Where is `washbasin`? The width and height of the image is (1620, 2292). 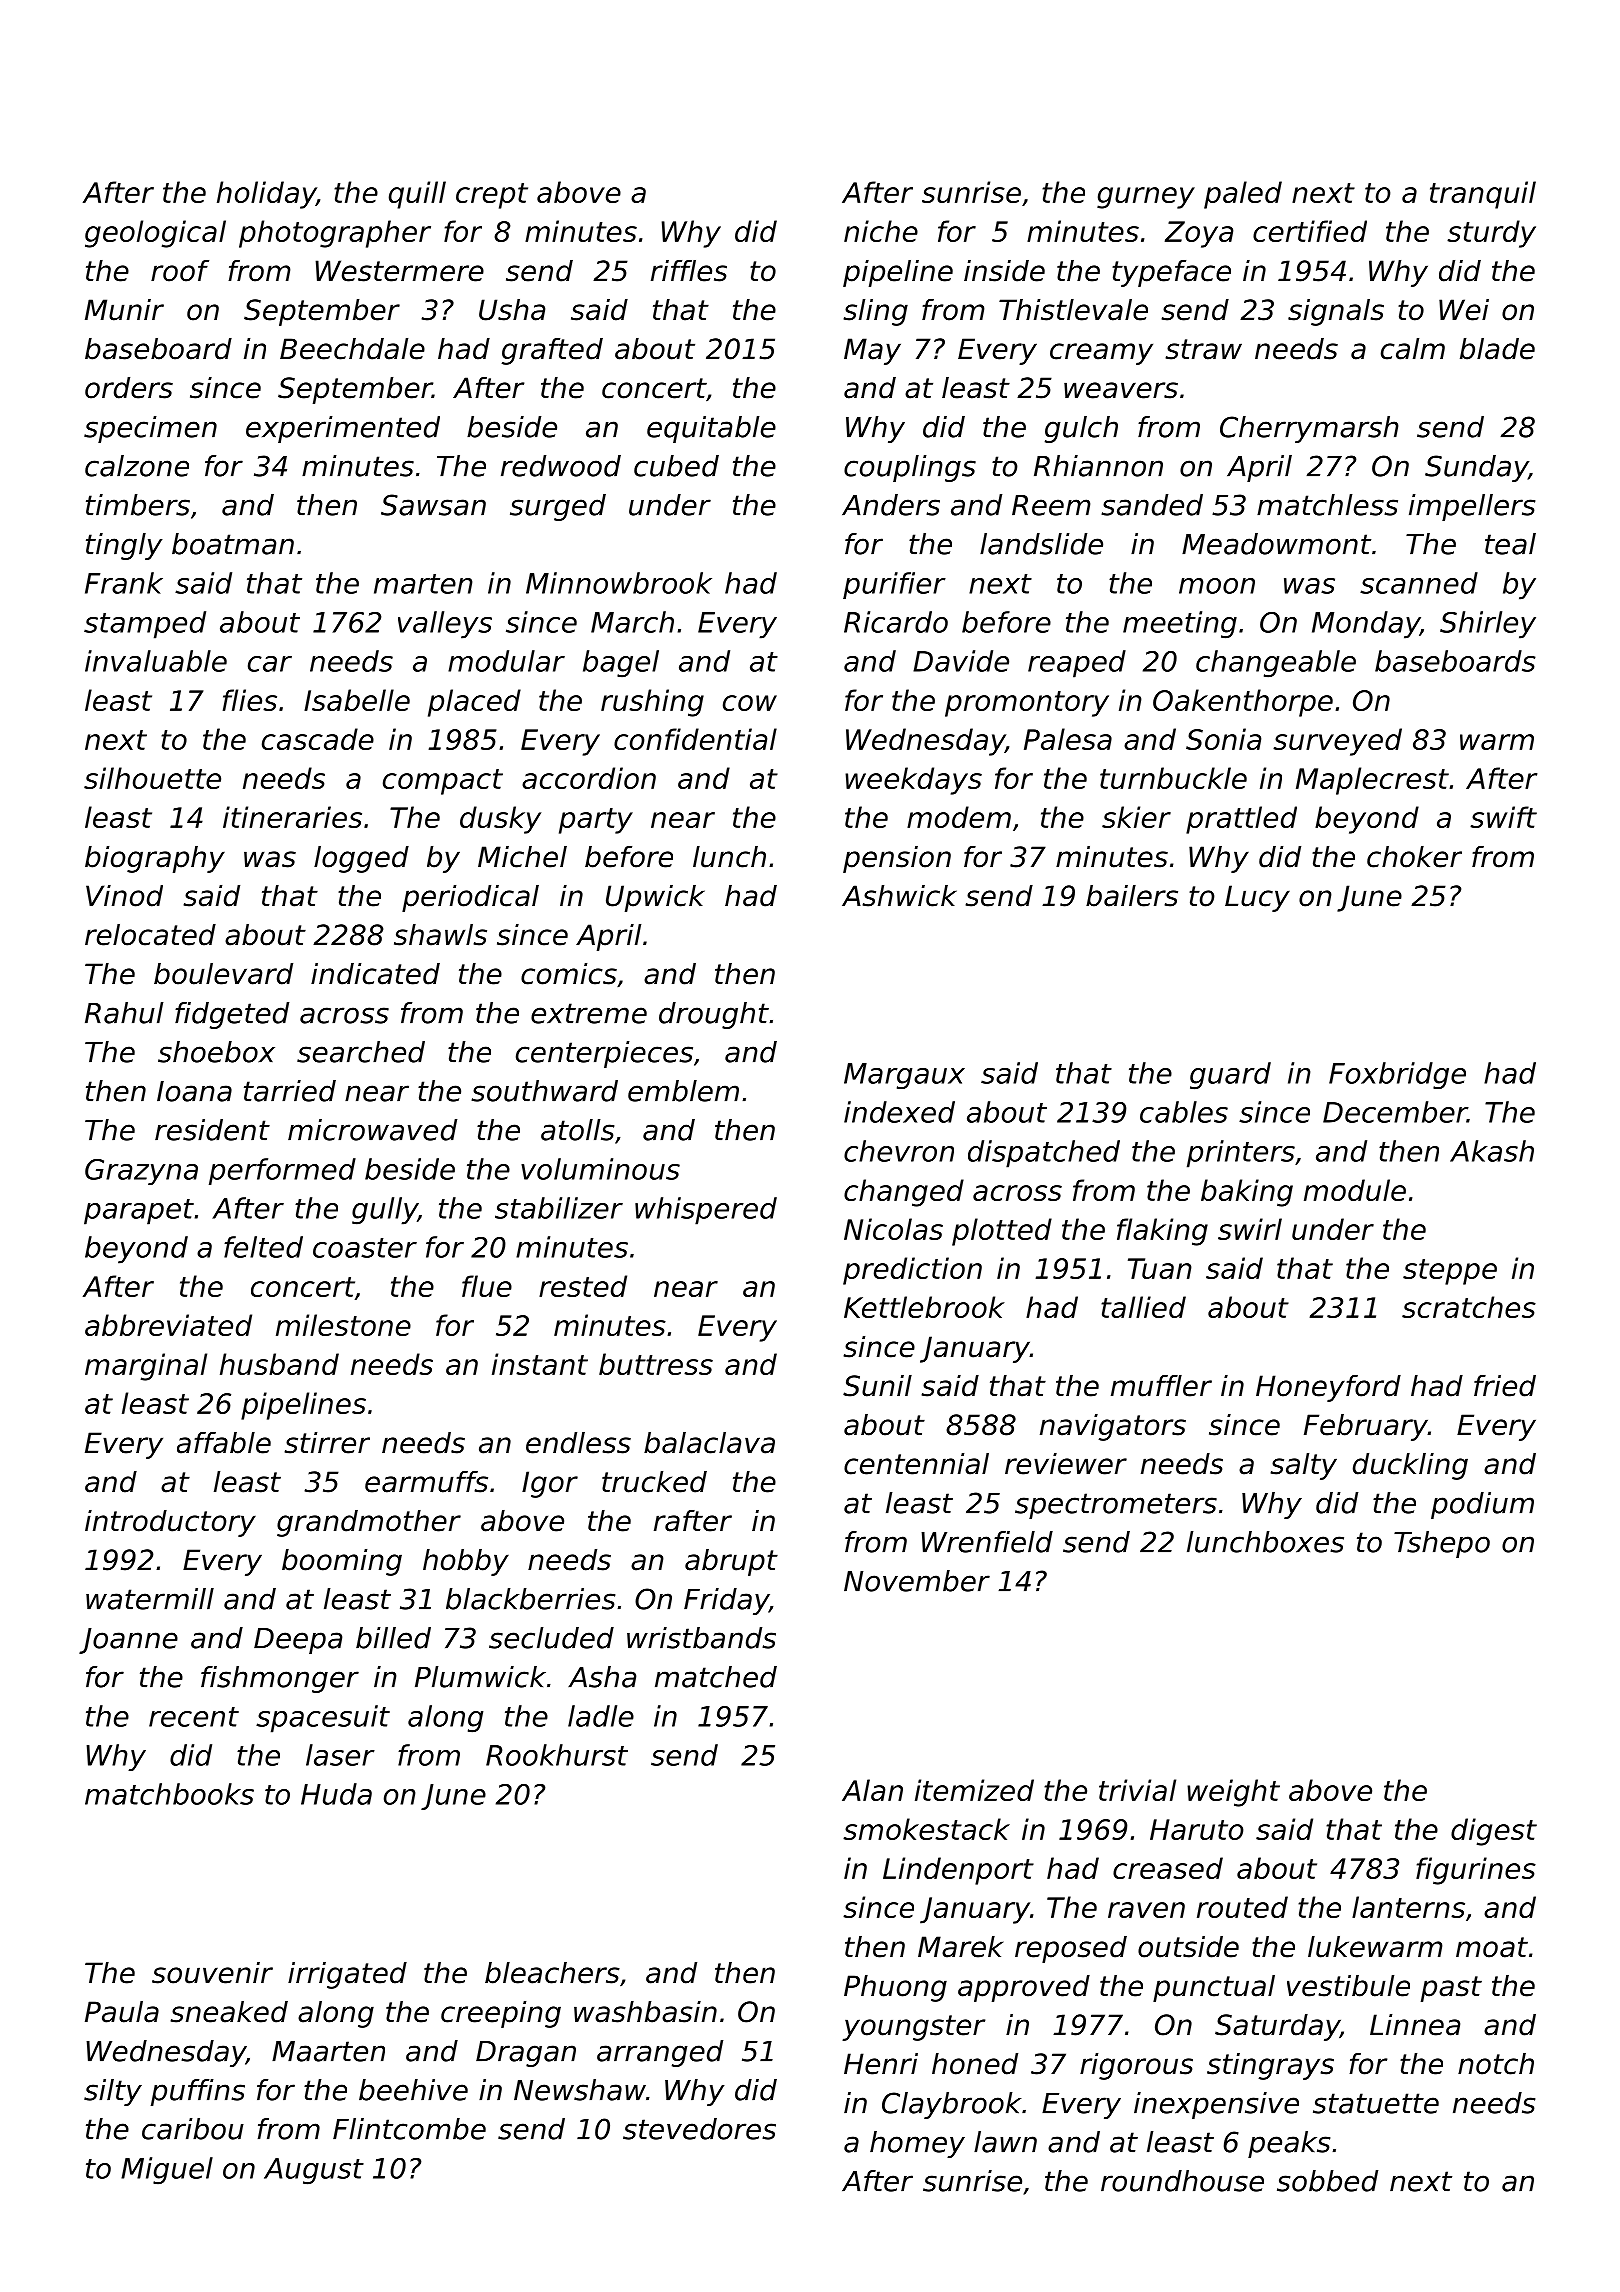
washbasin is located at coordinates (645, 2012).
